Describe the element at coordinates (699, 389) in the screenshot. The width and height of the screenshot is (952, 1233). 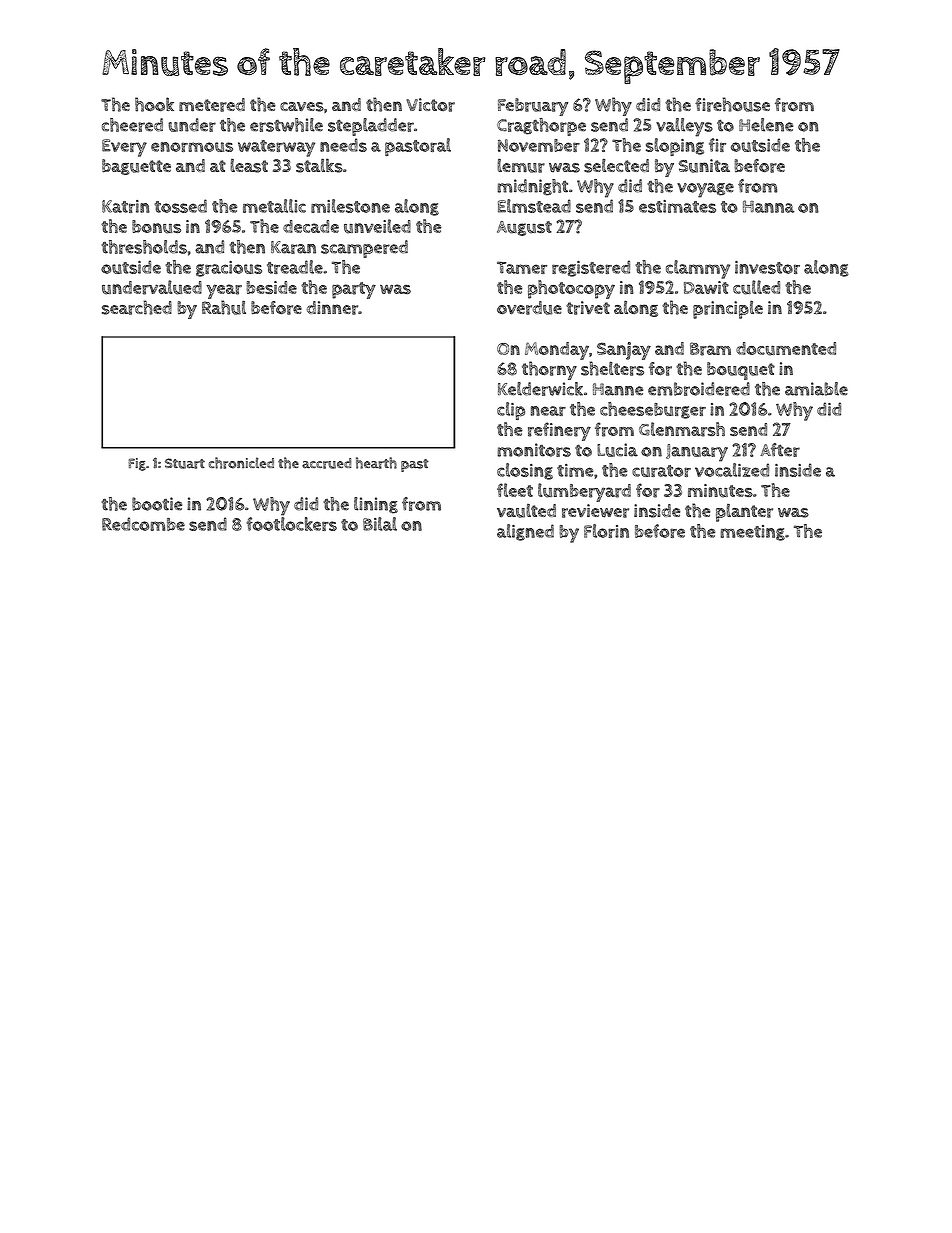
I see `embroidered` at that location.
